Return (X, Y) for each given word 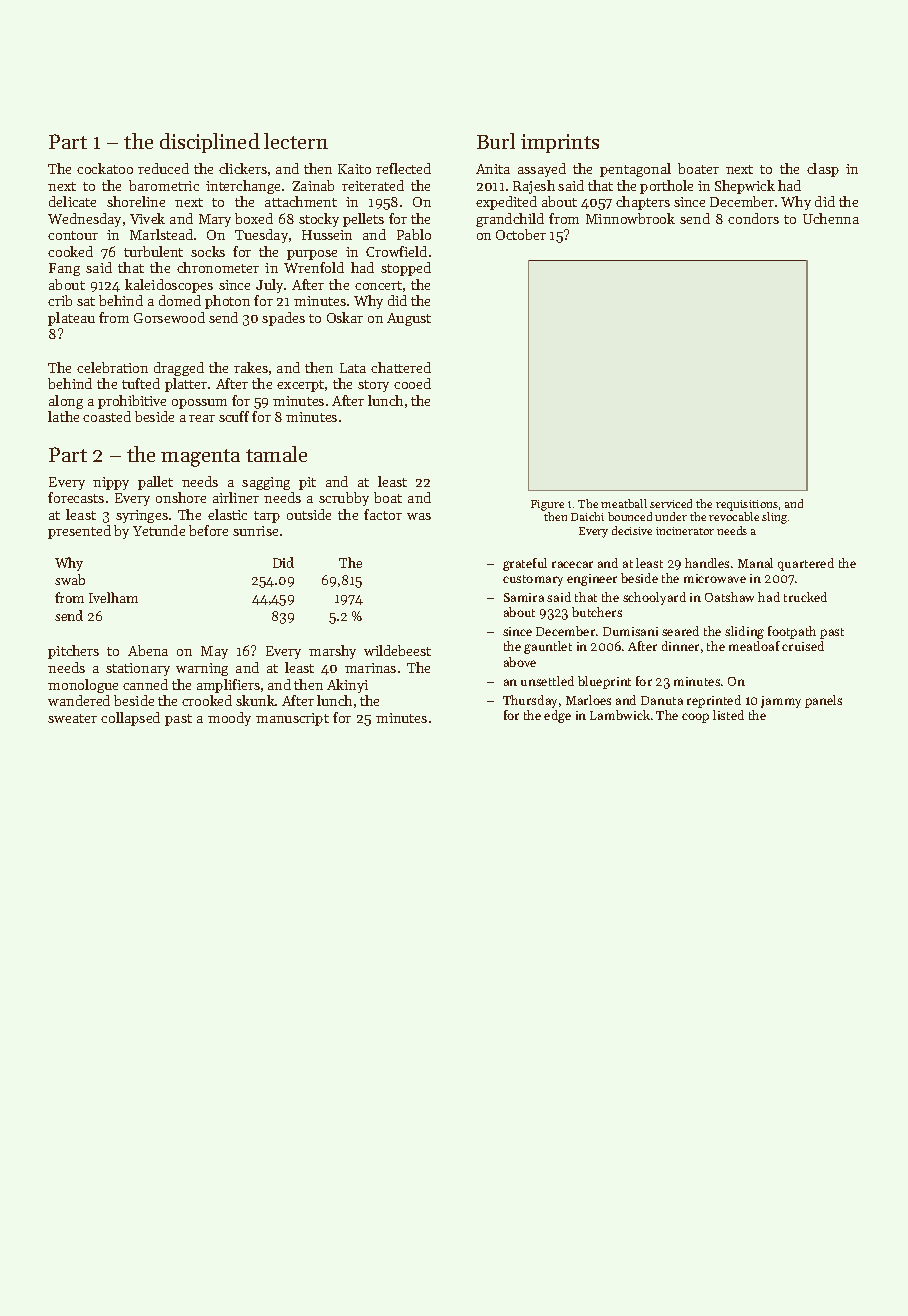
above (520, 662)
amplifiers (228, 686)
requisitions (747, 505)
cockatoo (105, 168)
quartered (806, 564)
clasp (823, 170)
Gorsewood (169, 317)
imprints (560, 143)
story (373, 386)
